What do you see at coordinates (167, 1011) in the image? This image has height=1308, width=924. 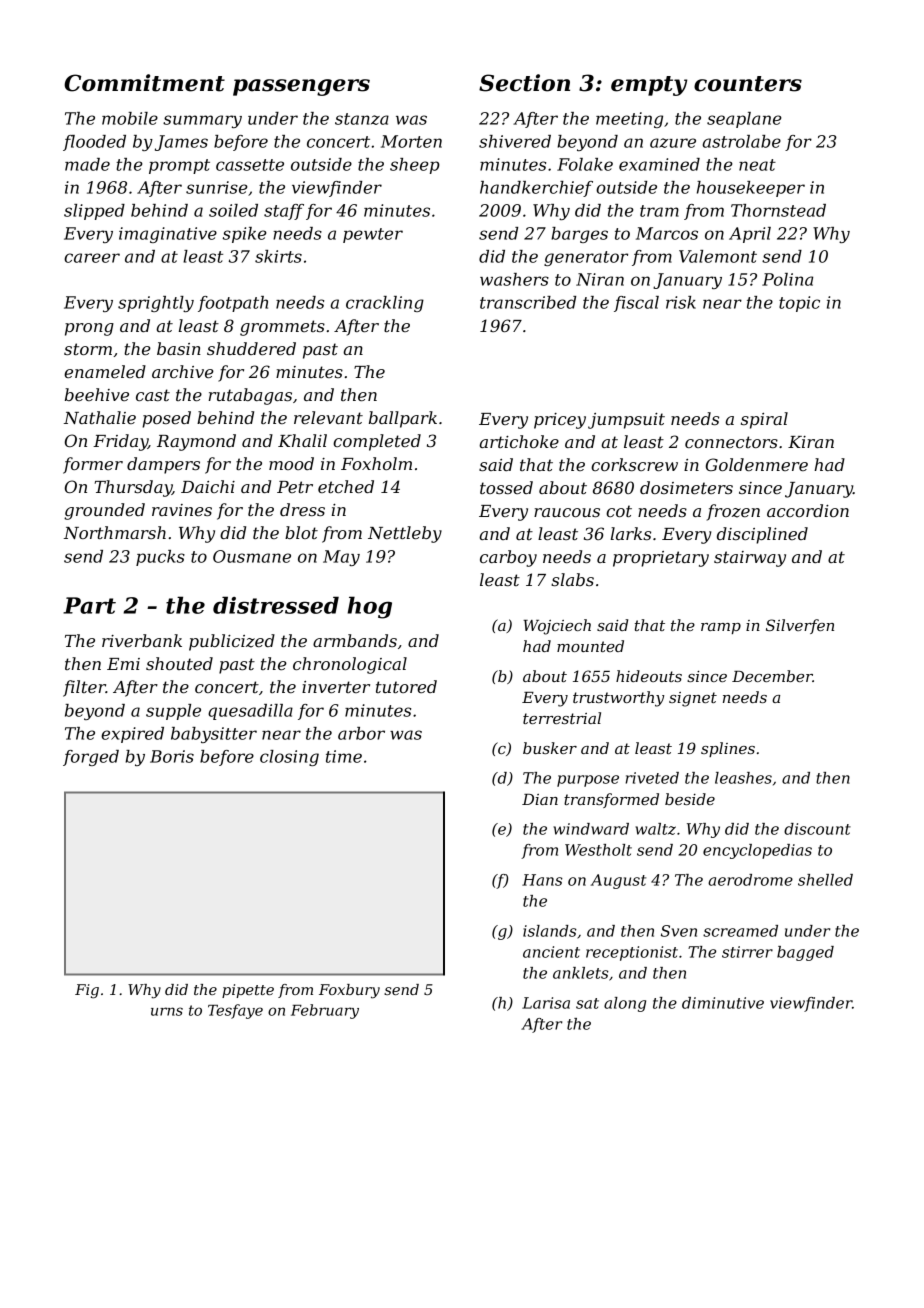 I see `urns` at bounding box center [167, 1011].
